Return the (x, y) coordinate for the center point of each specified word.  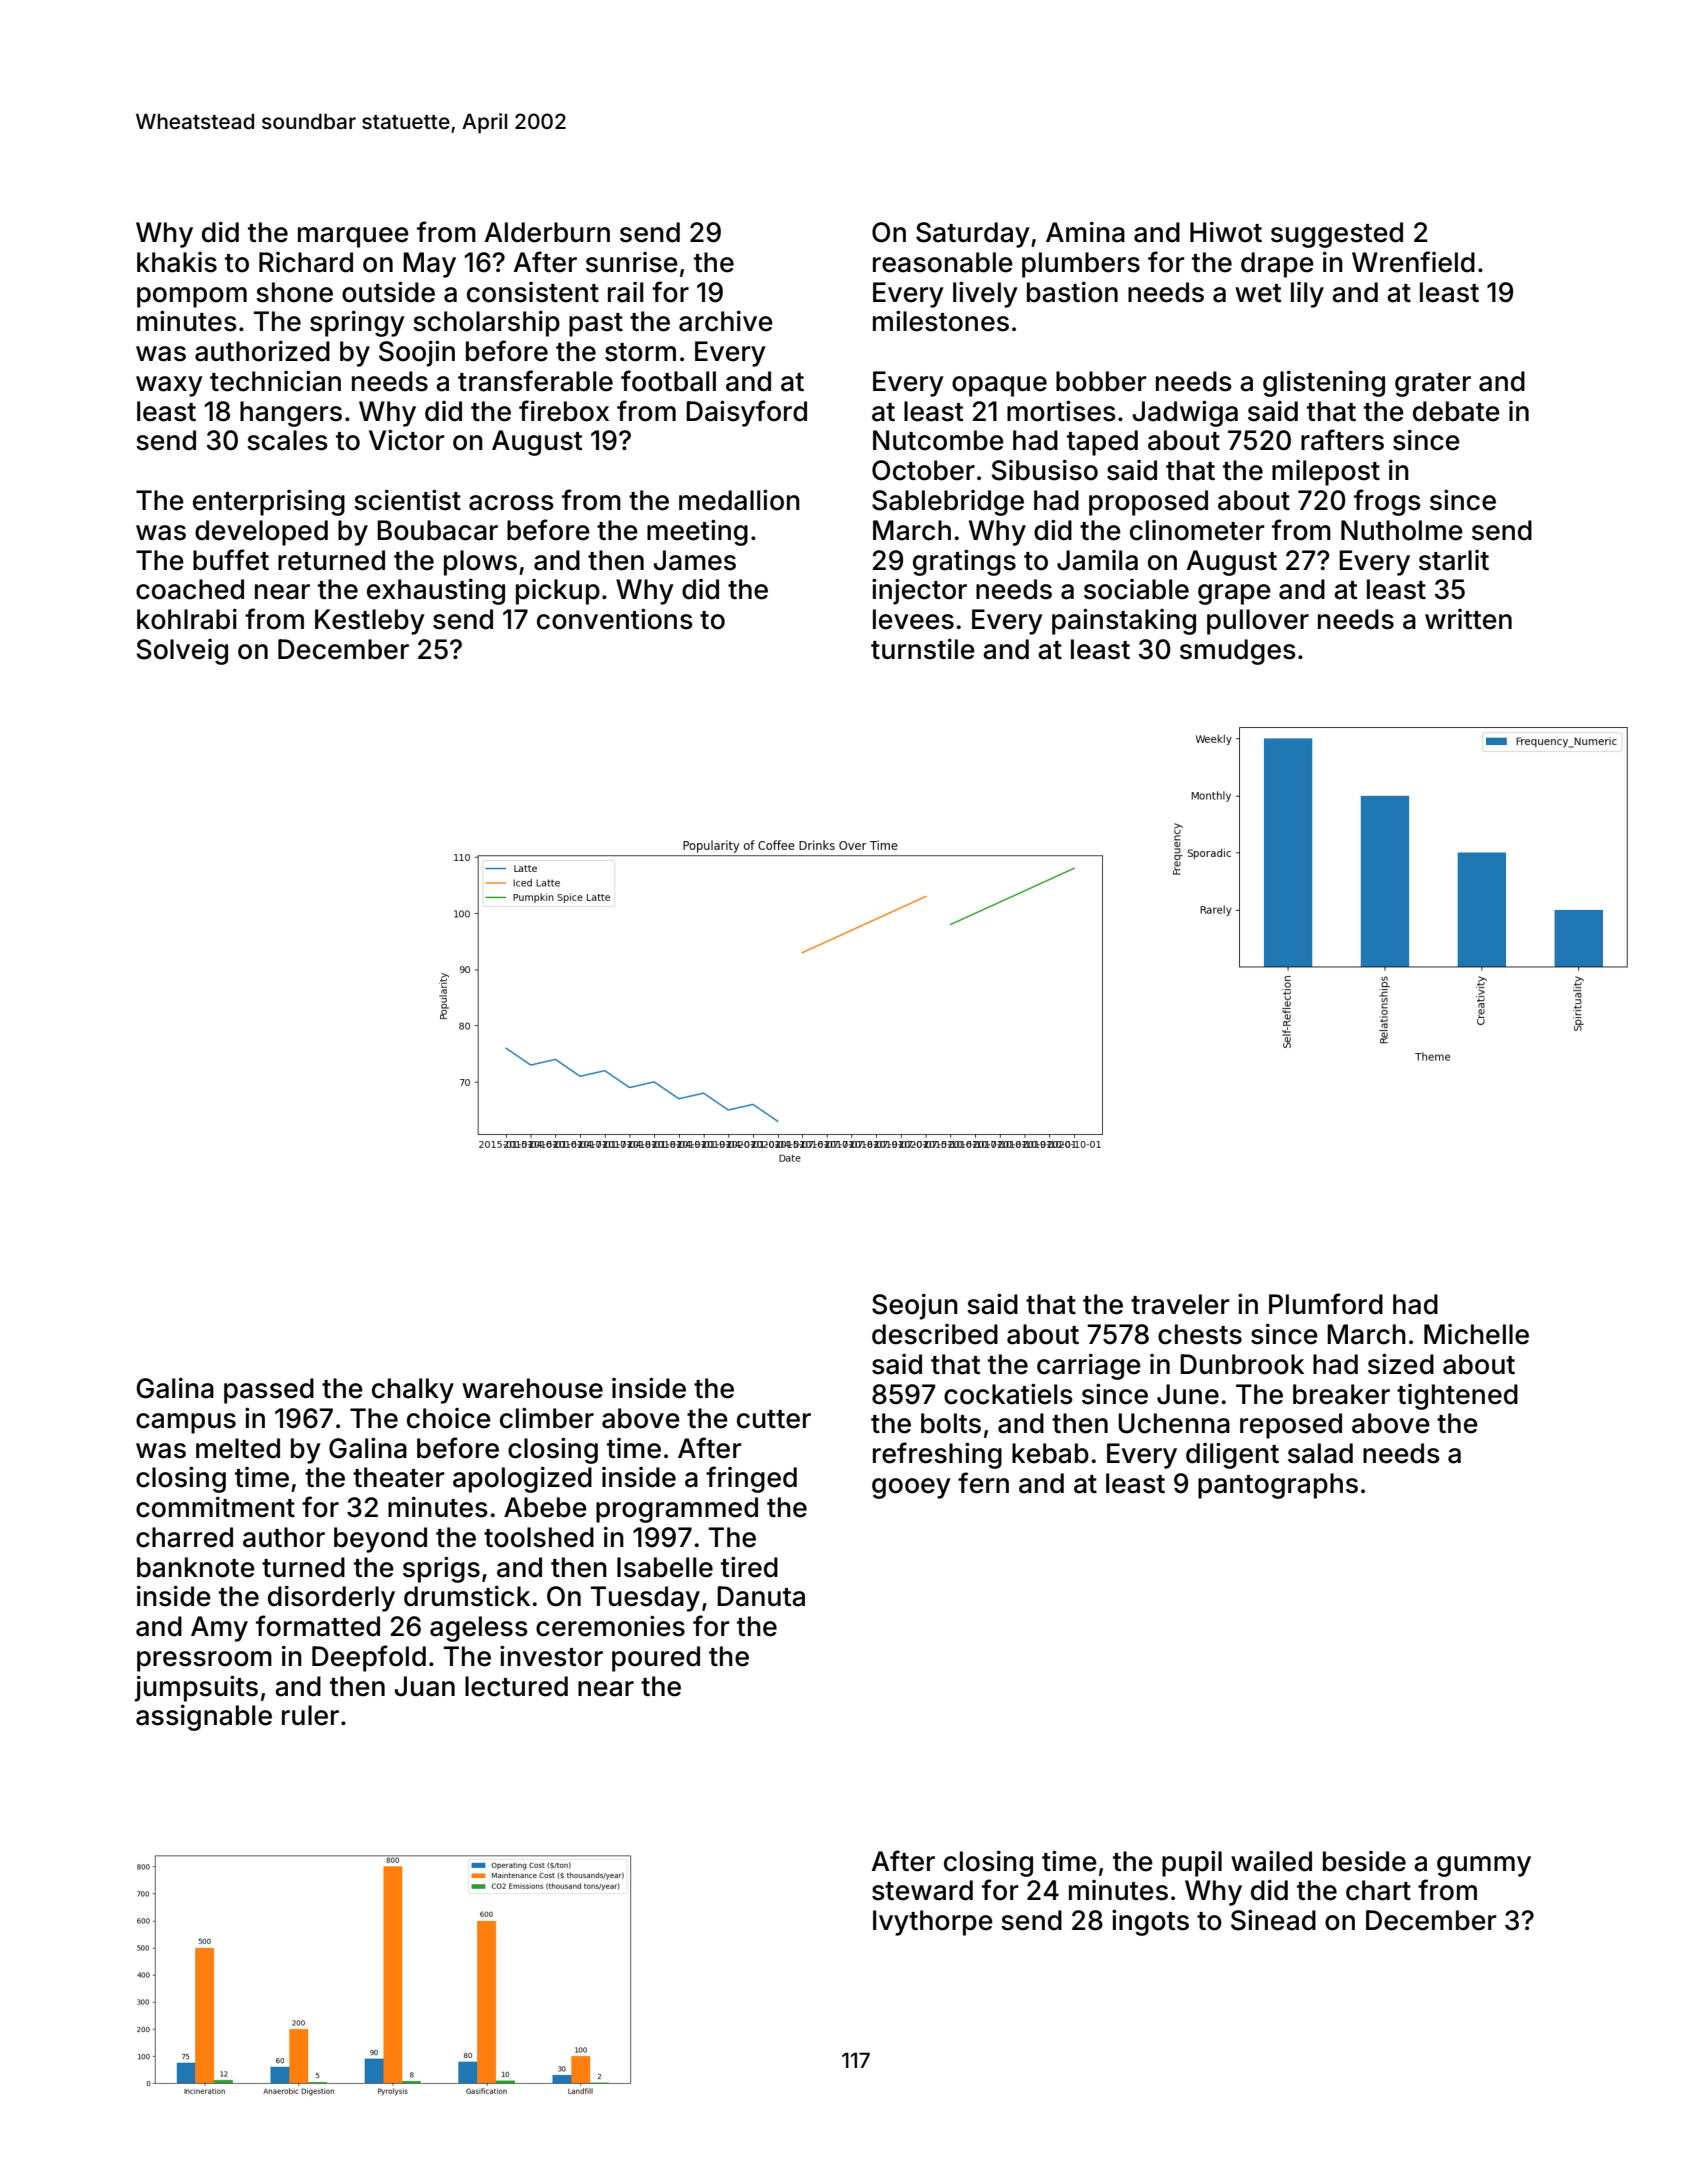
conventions (615, 619)
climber (547, 1418)
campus (186, 1423)
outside (388, 292)
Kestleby (370, 622)
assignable (204, 1718)
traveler (1180, 1304)
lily (1307, 295)
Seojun (915, 1307)
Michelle (1476, 1334)
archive (726, 321)
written (1468, 619)
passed (269, 1391)
